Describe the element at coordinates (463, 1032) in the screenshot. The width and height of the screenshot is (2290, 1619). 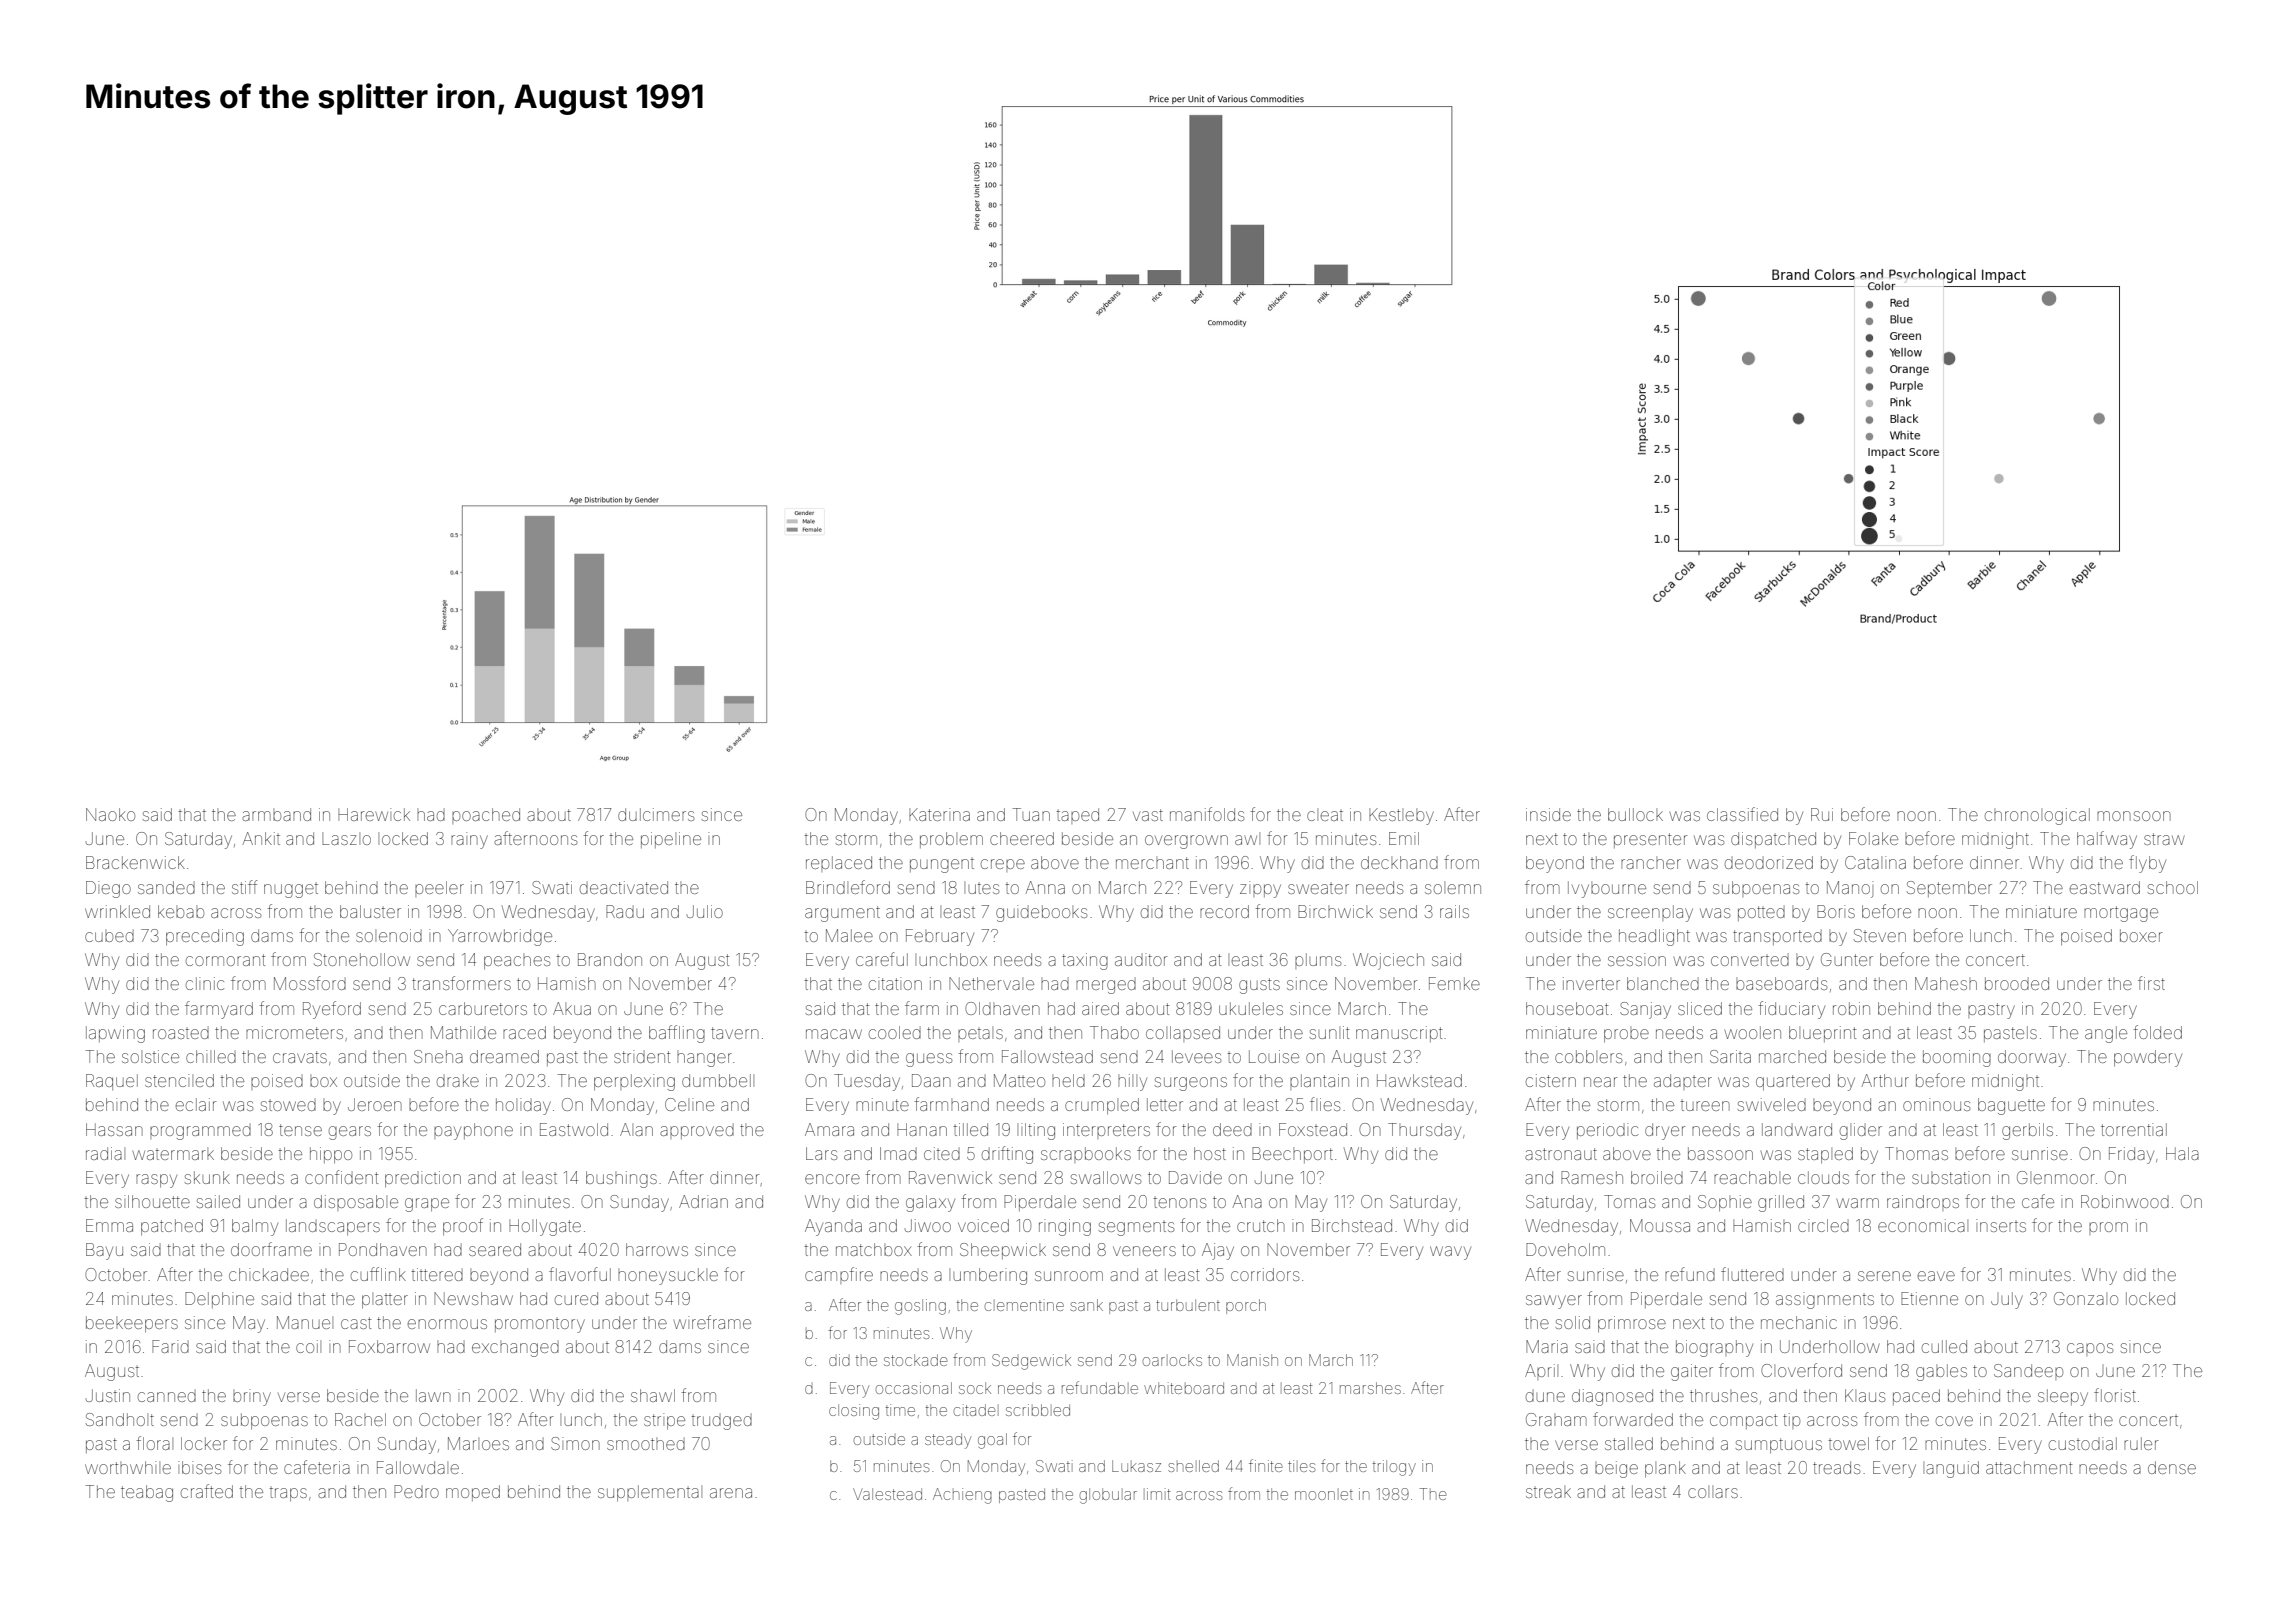
I see `Mathilde` at that location.
